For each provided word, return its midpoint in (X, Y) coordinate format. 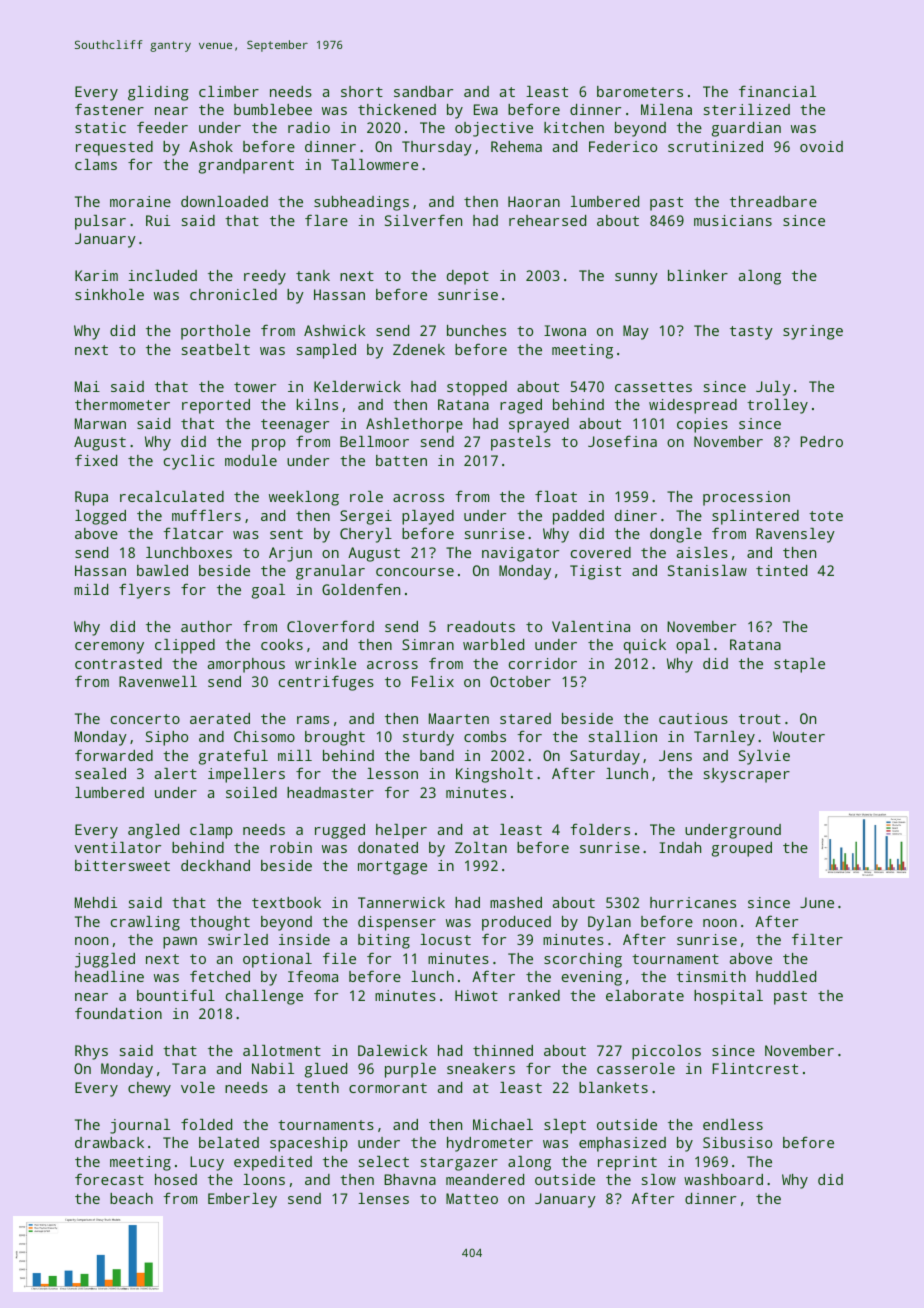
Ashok (211, 146)
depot (468, 277)
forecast (109, 1179)
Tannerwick (401, 902)
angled (153, 831)
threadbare (773, 201)
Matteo (472, 1198)
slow (659, 1179)
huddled (786, 976)
